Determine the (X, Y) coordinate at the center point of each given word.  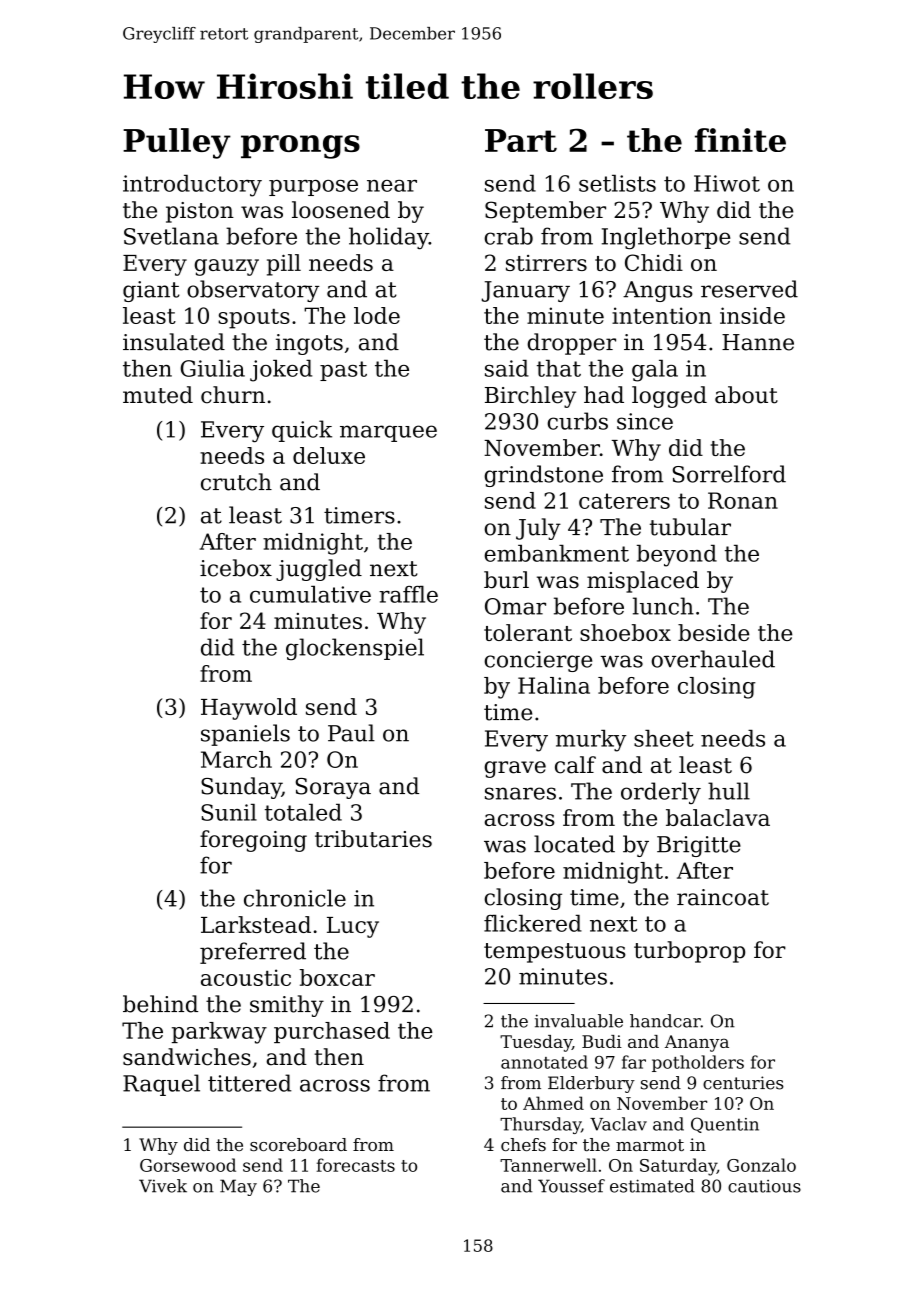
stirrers (546, 263)
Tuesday (536, 1043)
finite (740, 140)
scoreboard (298, 1144)
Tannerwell (548, 1165)
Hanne (758, 342)
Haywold (249, 709)
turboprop (689, 952)
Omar (515, 606)
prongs (300, 147)
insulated (174, 342)
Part (521, 140)
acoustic (246, 977)
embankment (556, 553)
